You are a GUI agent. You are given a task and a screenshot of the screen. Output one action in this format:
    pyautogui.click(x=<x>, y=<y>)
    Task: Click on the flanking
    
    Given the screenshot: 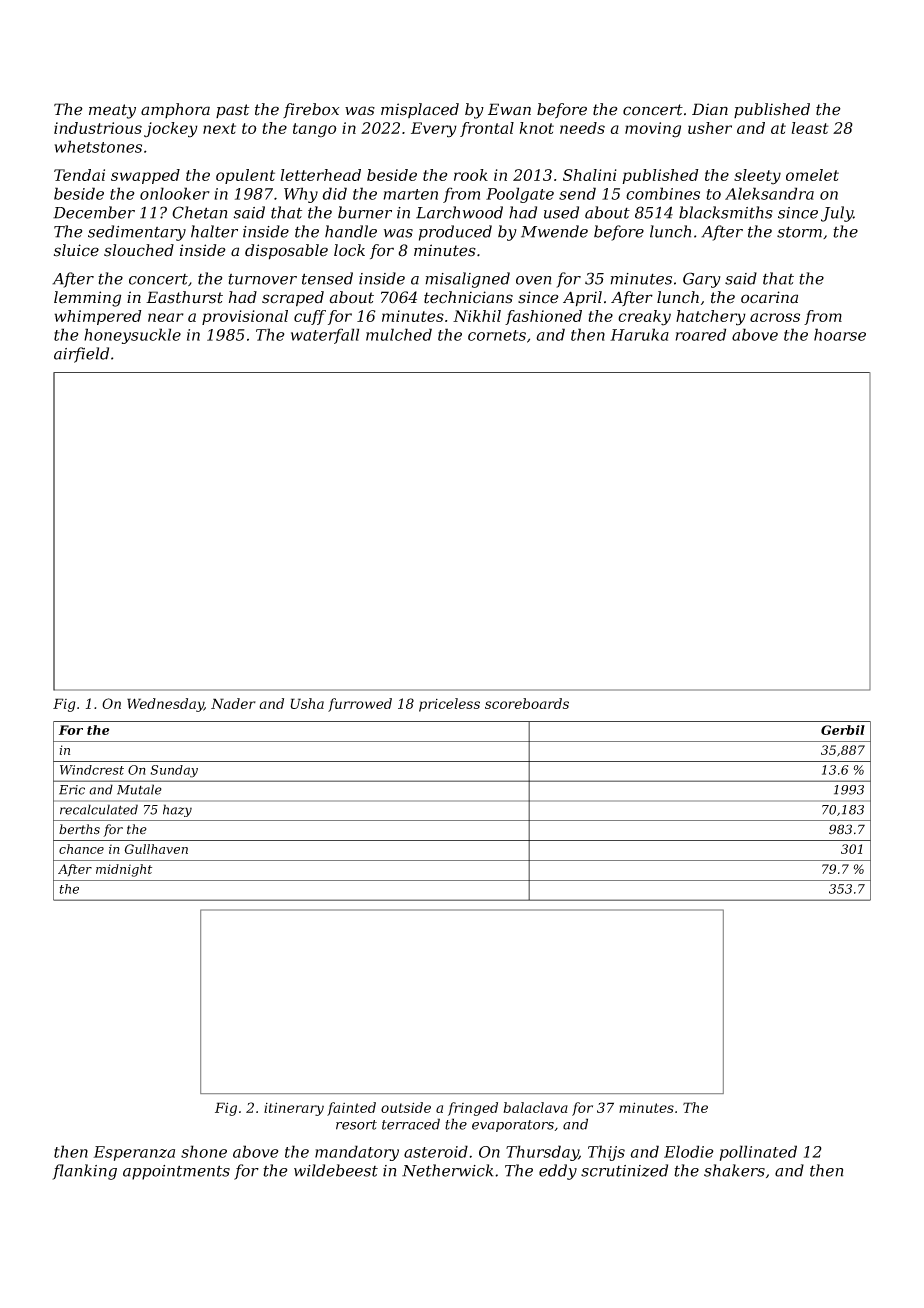 What is the action you would take?
    pyautogui.click(x=84, y=1172)
